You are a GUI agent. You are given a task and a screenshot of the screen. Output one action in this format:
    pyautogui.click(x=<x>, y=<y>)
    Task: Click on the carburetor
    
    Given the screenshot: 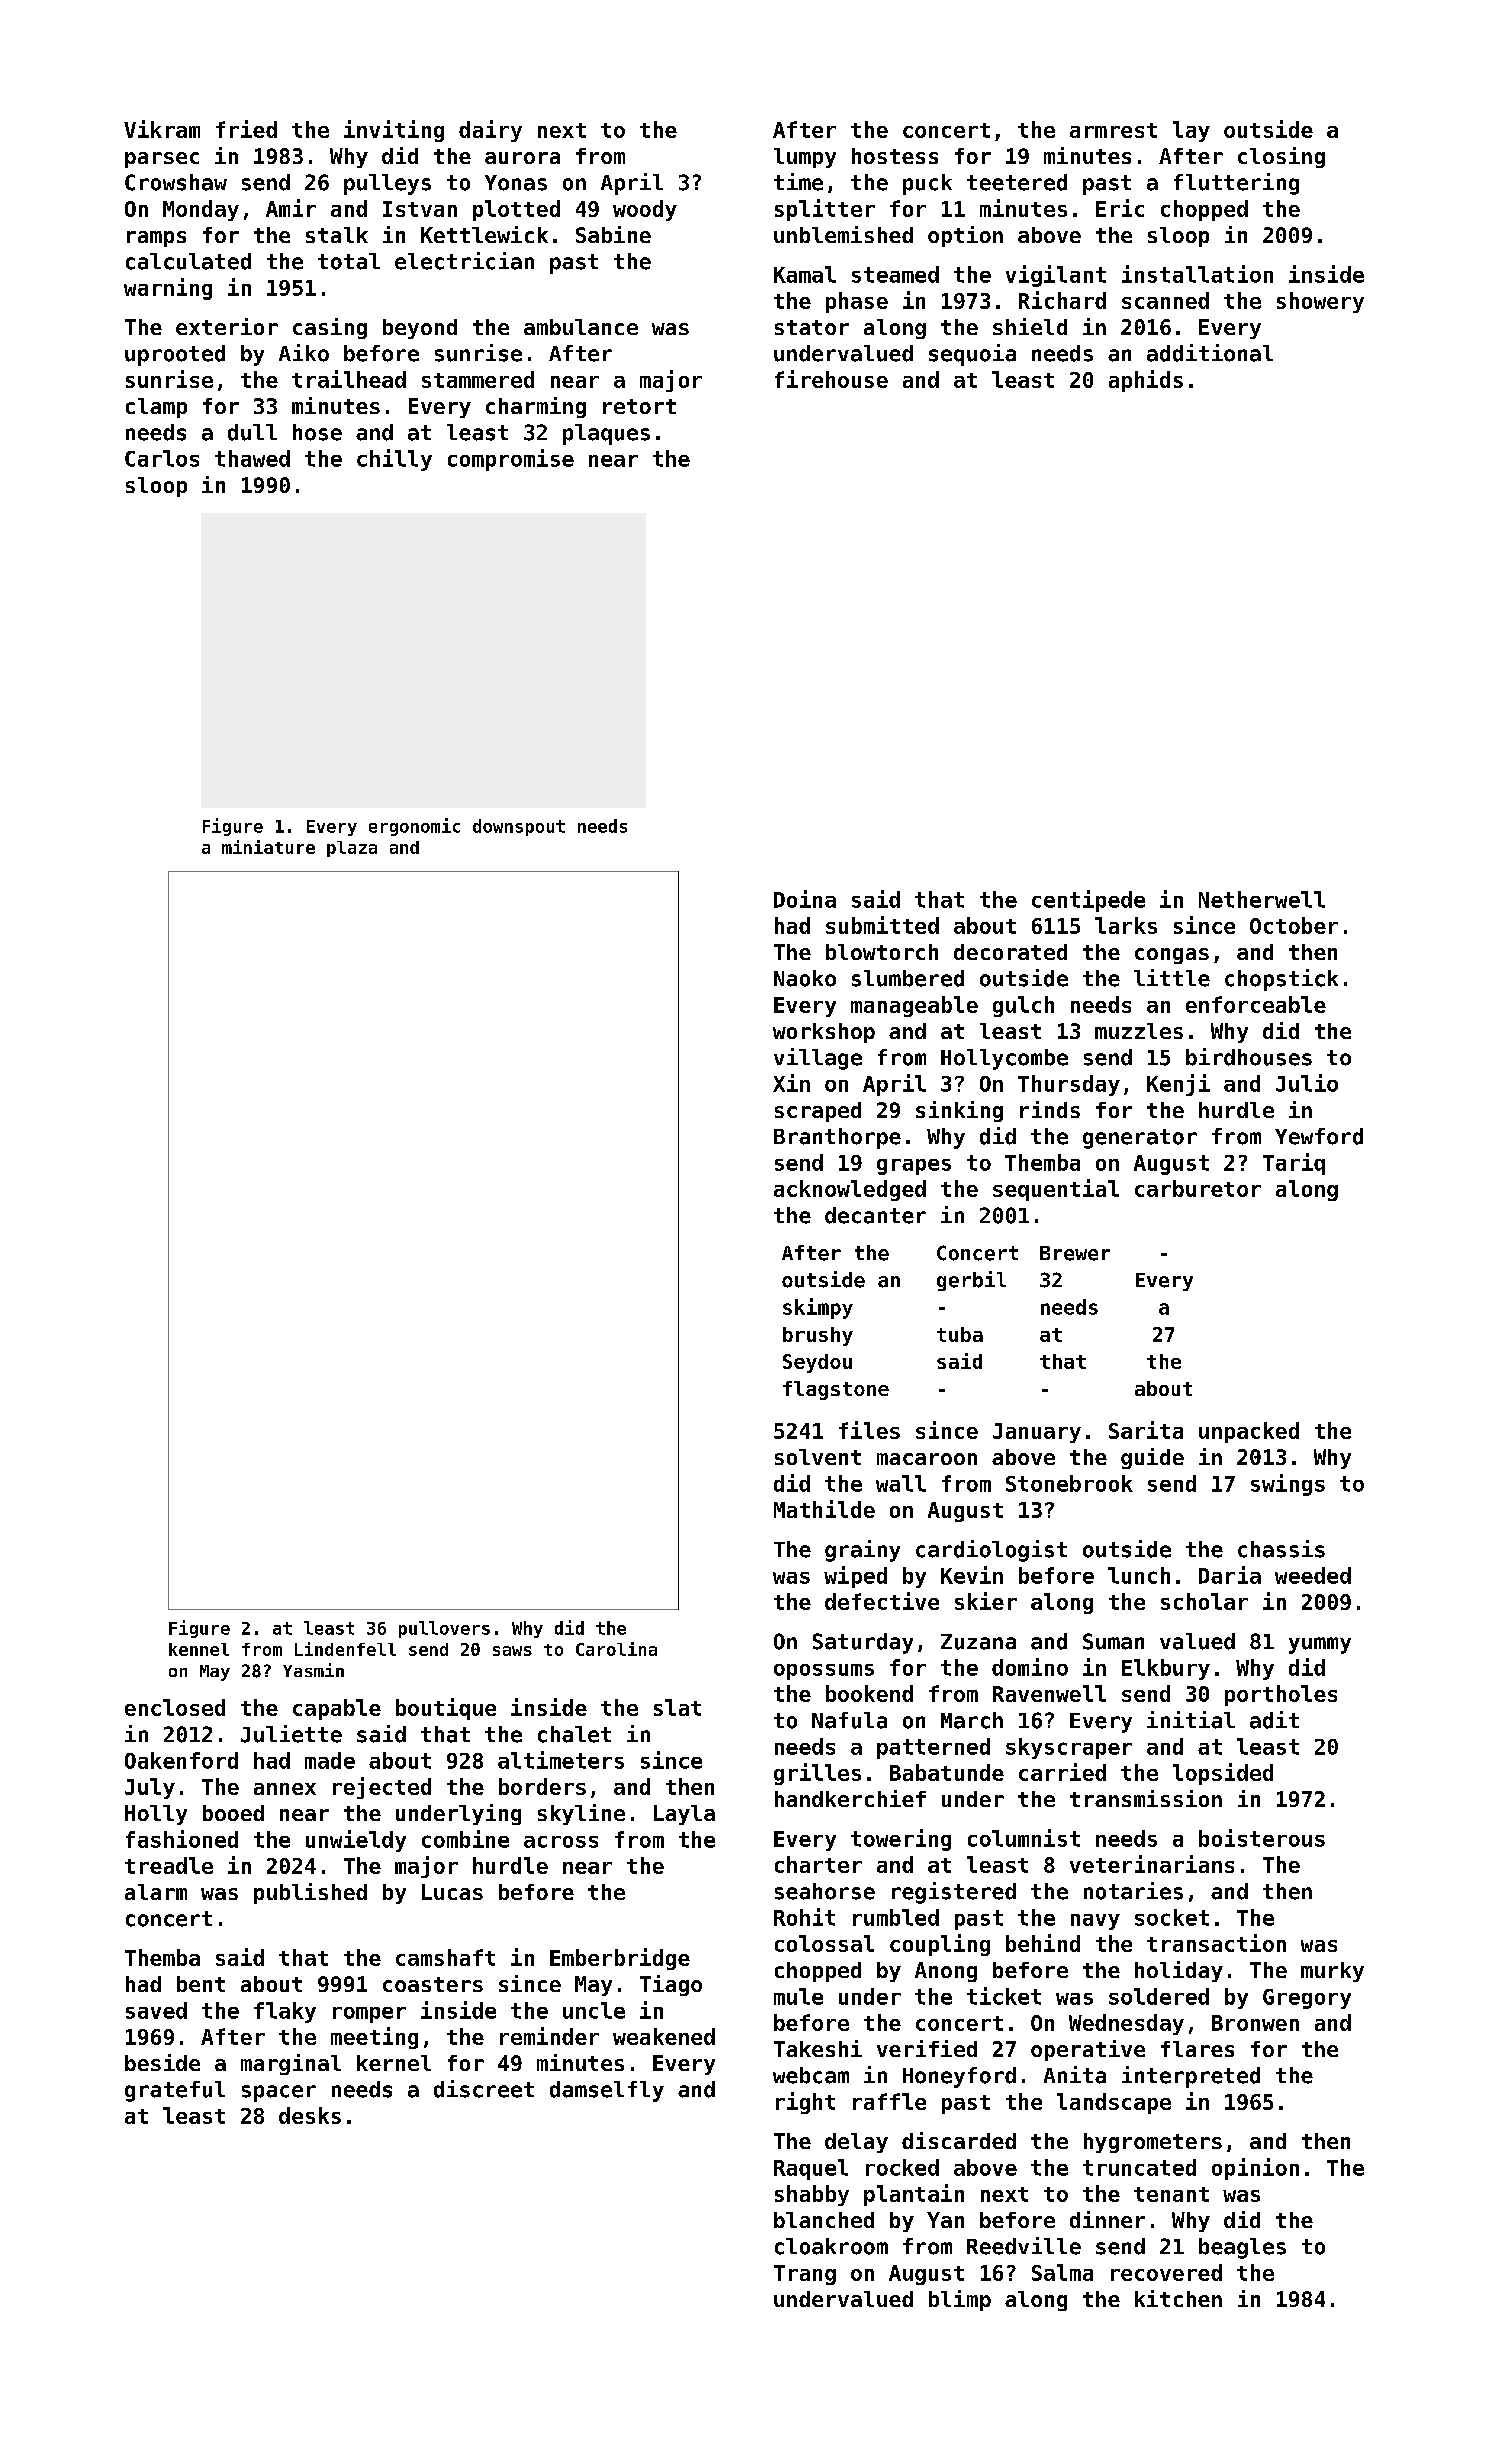 What is the action you would take?
    pyautogui.click(x=1198, y=1188)
